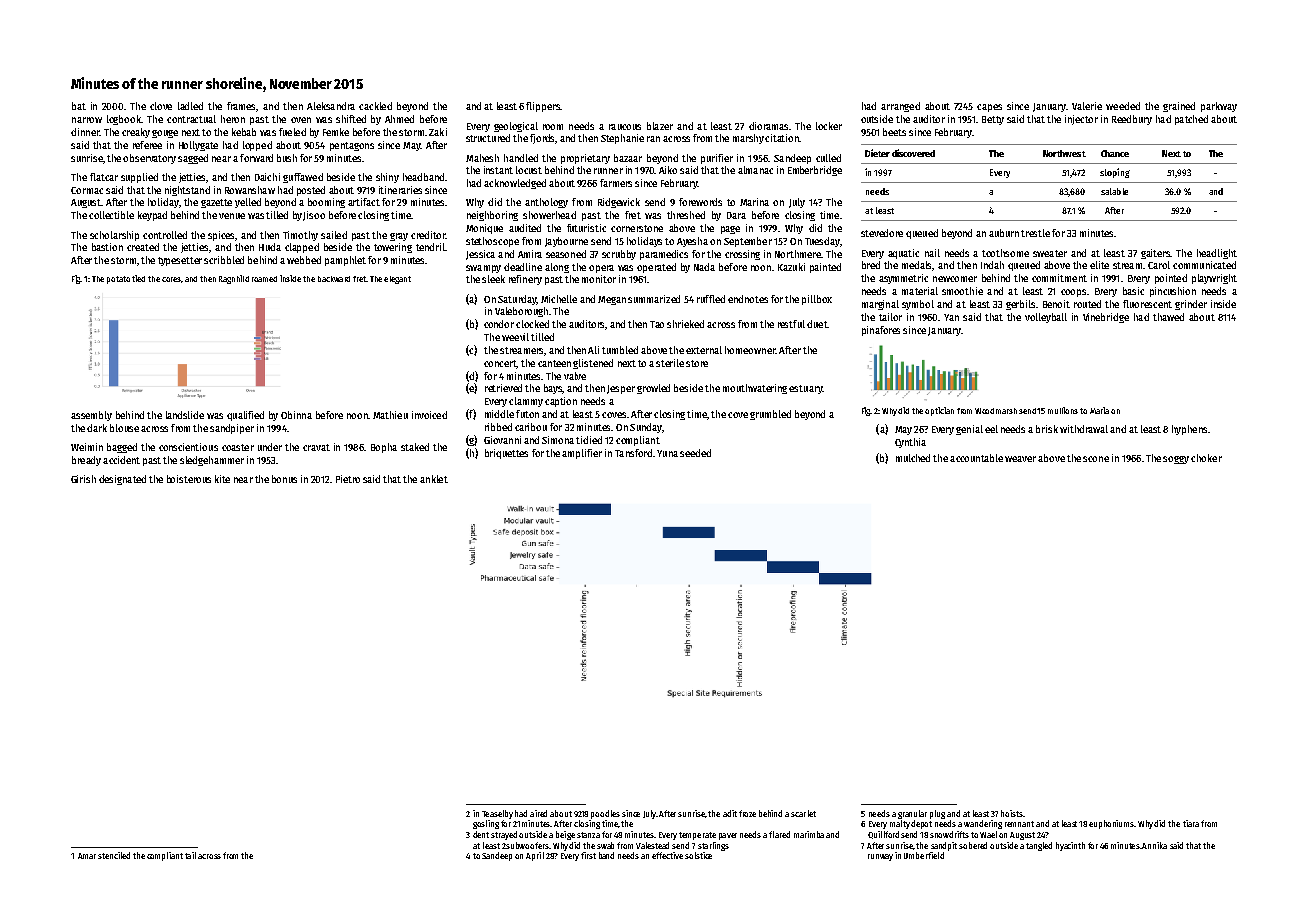 The image size is (1308, 924). Describe the element at coordinates (653, 389) in the page. I see `growled` at that location.
